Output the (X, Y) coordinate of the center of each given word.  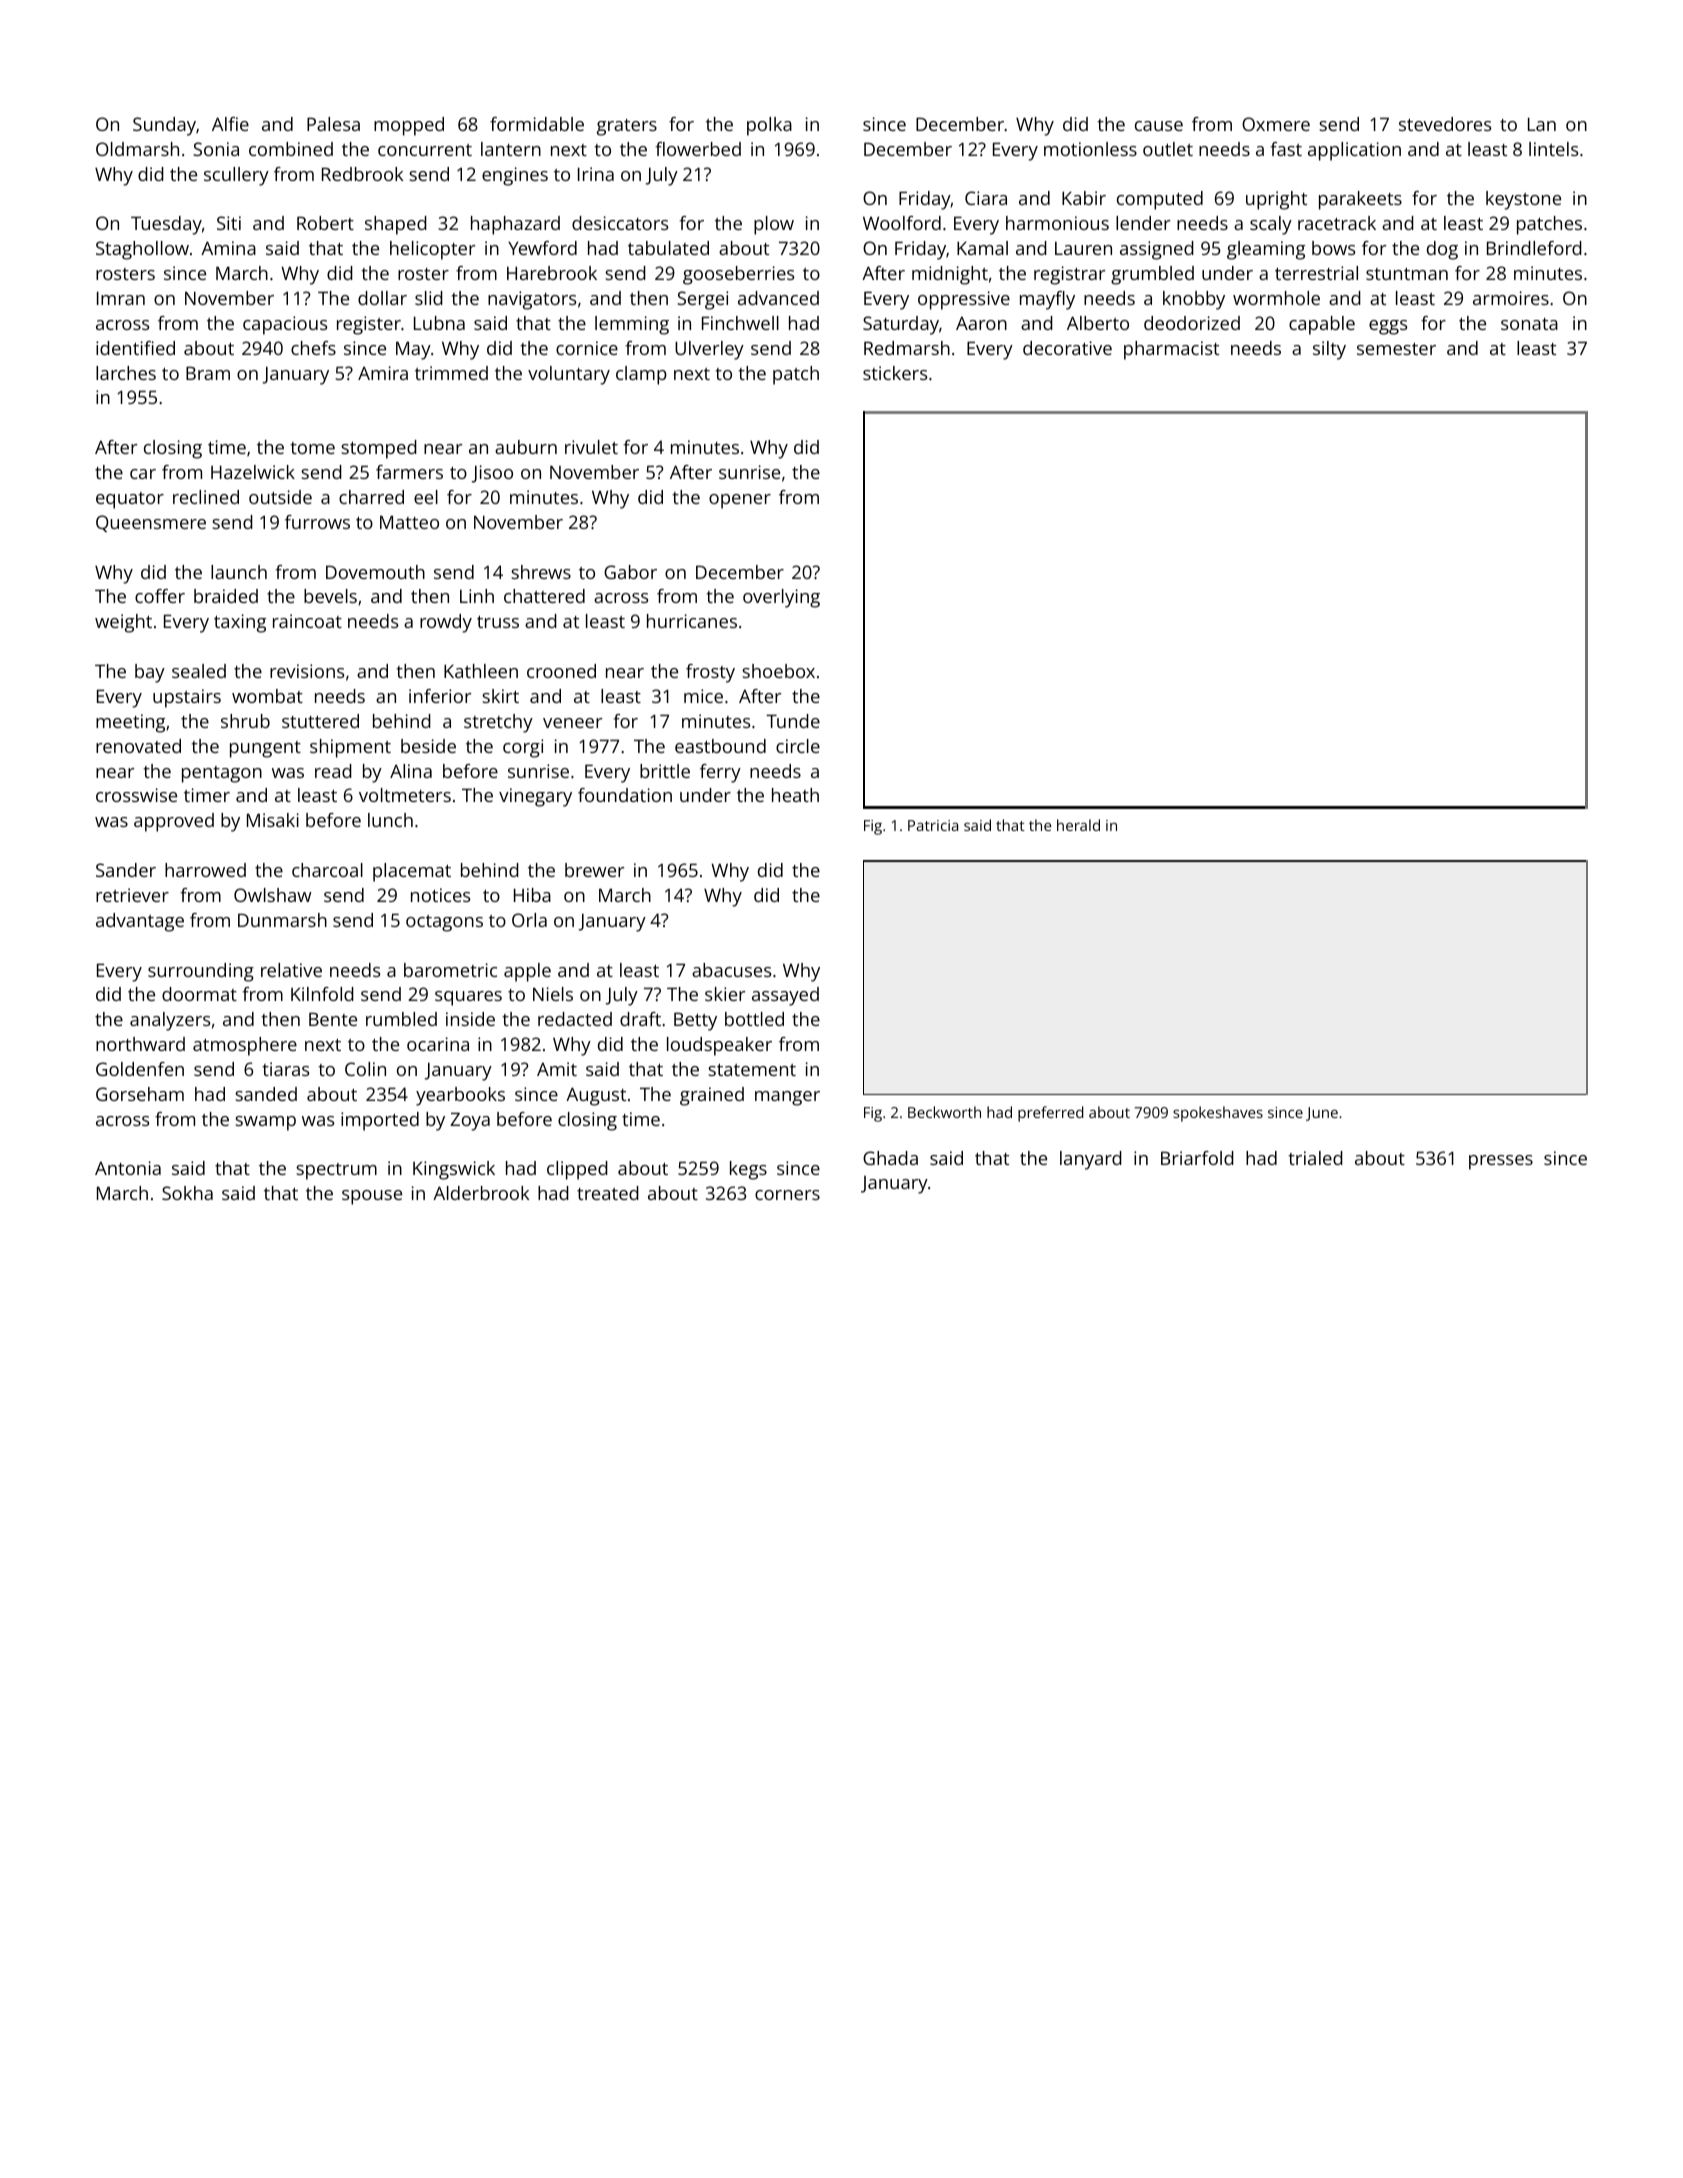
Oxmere (1276, 124)
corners (787, 1195)
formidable (537, 124)
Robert (325, 223)
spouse (372, 1197)
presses (1501, 1162)
